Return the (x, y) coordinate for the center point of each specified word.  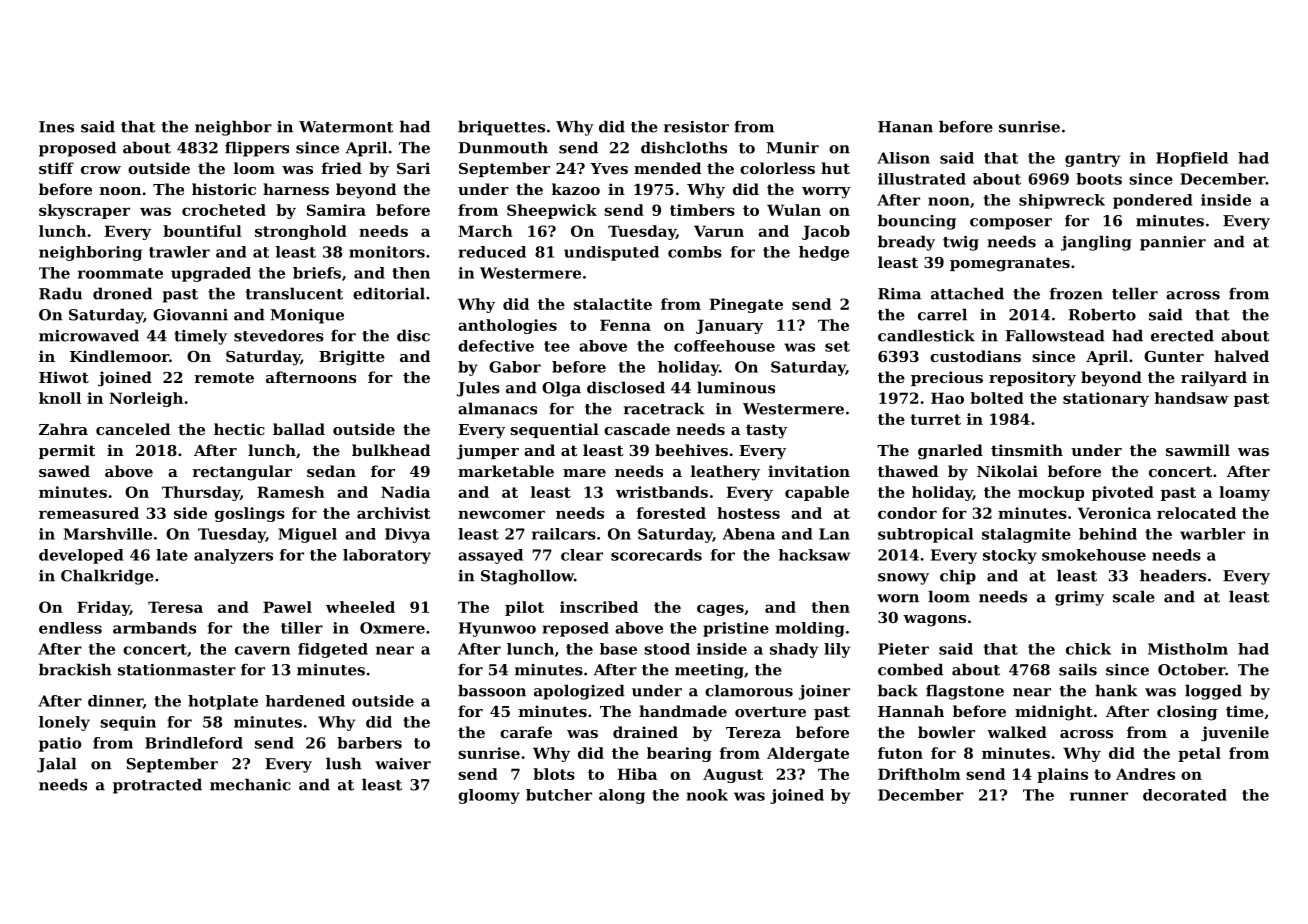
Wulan (794, 210)
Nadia (405, 492)
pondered (1152, 201)
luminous (736, 387)
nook (707, 795)
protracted (157, 786)
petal (1199, 754)
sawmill (1198, 450)
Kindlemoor (119, 356)
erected (1182, 335)
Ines (56, 127)
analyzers (233, 556)
